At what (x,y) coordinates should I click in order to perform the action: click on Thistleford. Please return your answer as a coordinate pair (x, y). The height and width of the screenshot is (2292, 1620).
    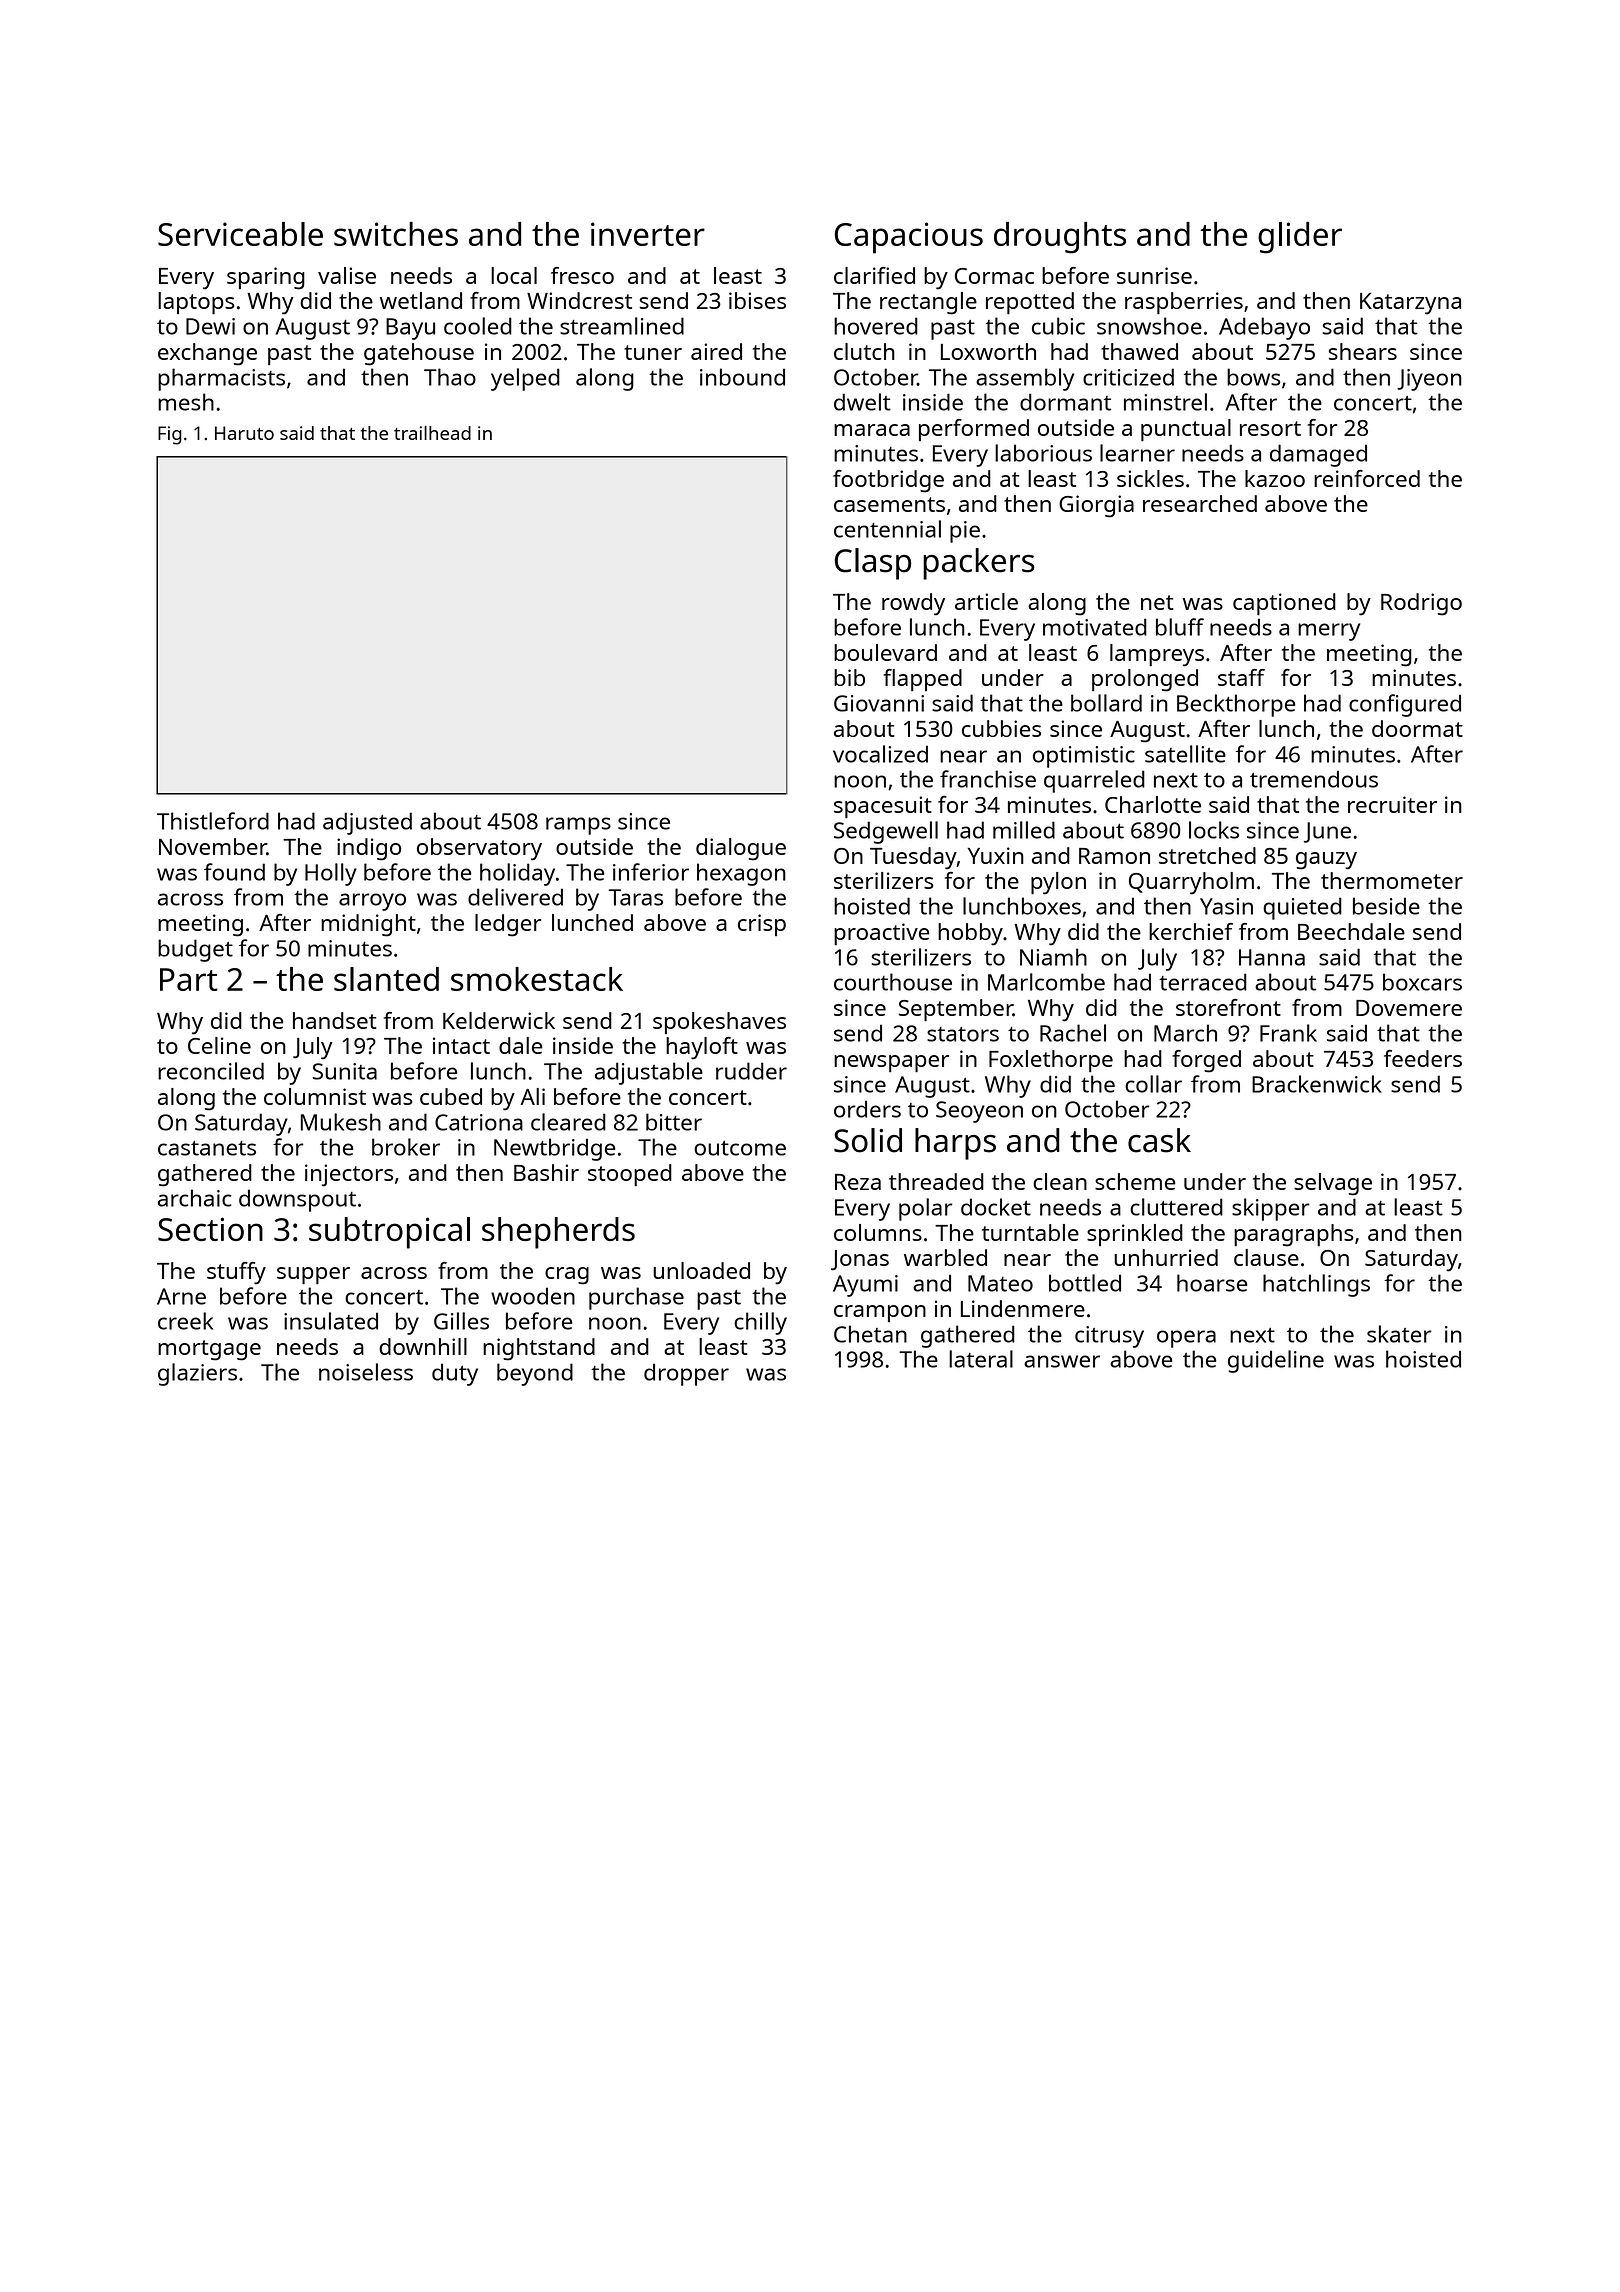
    Looking at the image, I should click on (213, 821).
